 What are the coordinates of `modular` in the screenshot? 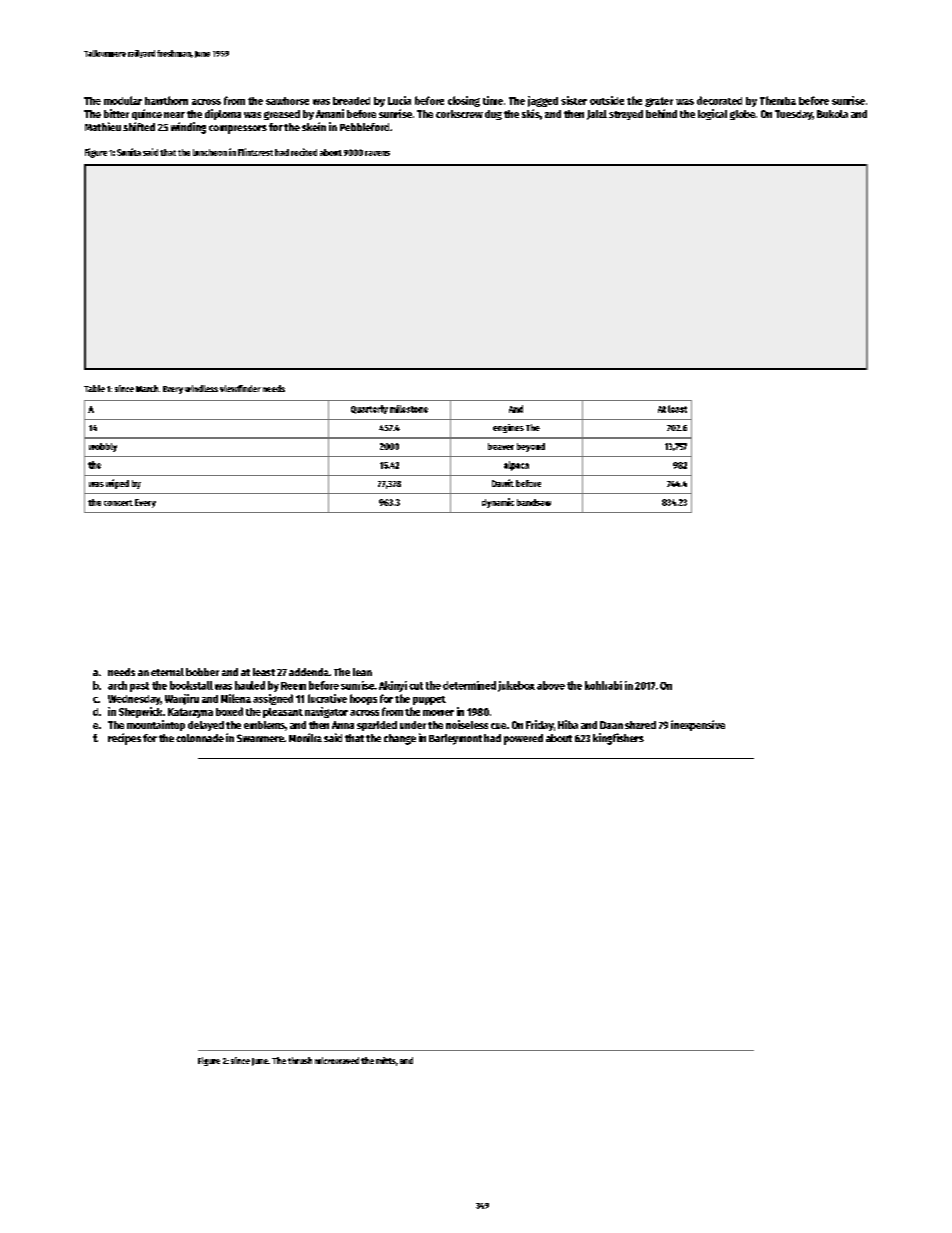 It's located at (123, 100).
